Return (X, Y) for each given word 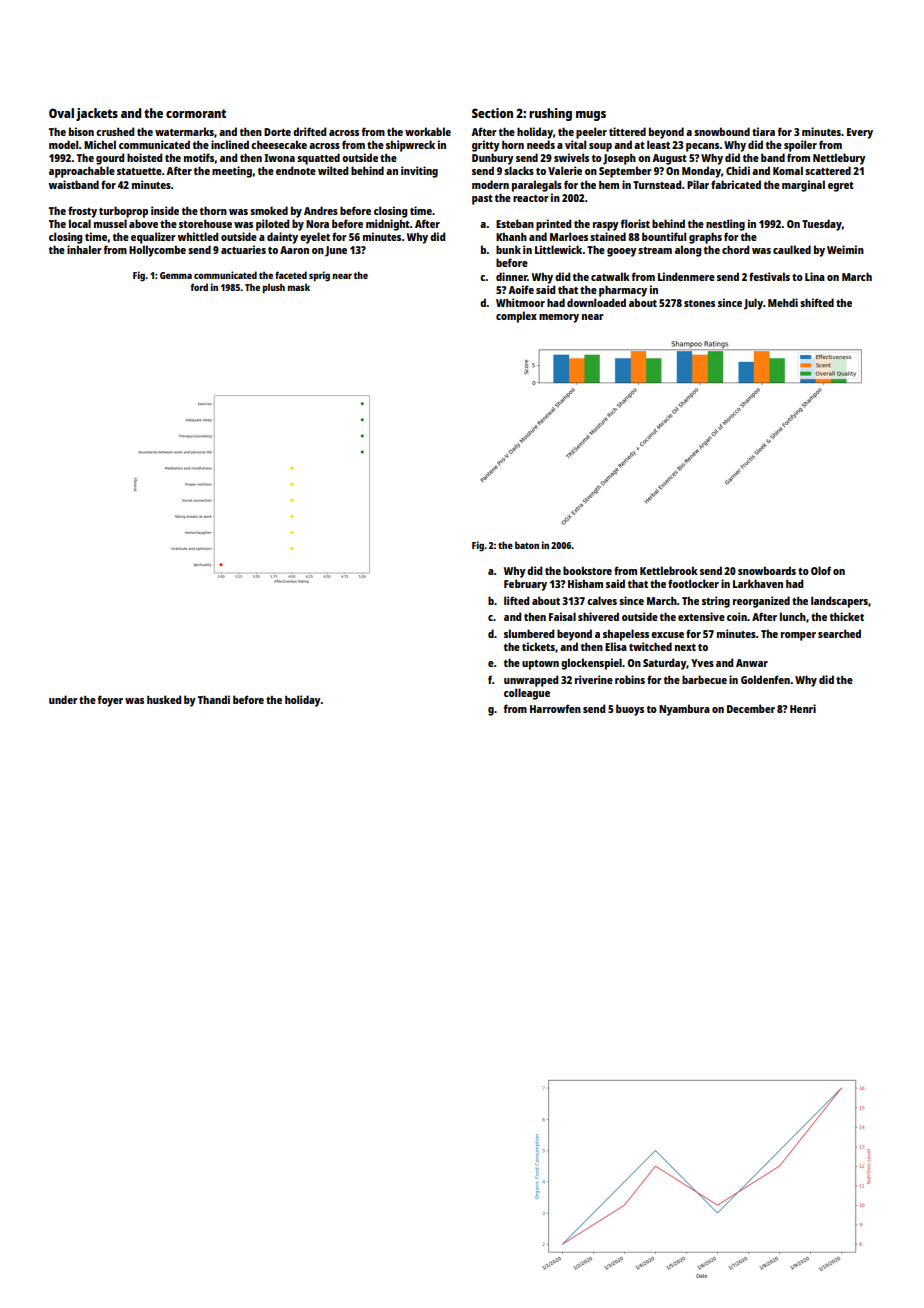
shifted (817, 302)
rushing (550, 114)
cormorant (196, 113)
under (63, 699)
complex (516, 317)
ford (199, 287)
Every (860, 133)
